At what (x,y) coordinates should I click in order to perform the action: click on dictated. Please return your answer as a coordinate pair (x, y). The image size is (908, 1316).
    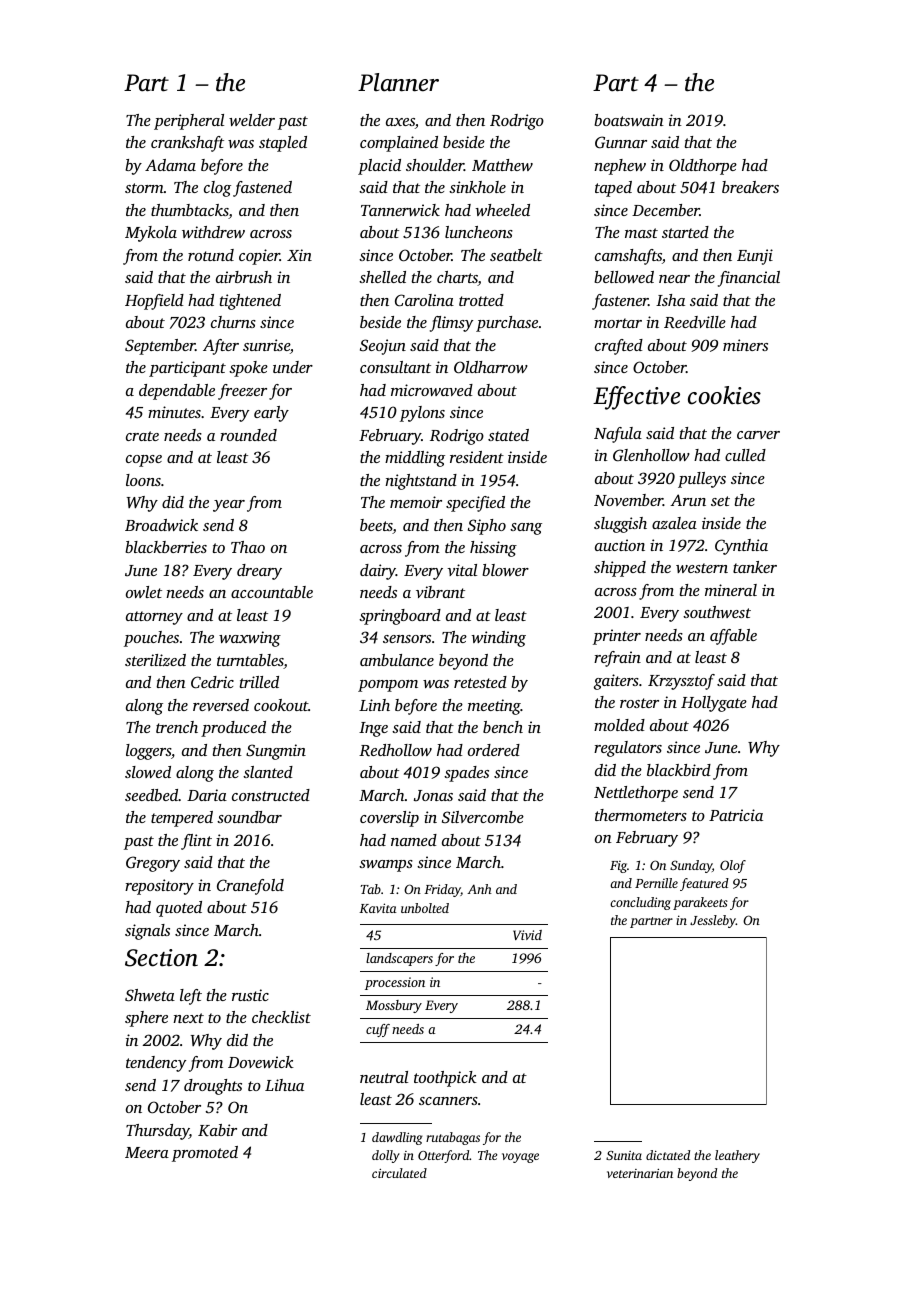
    Looking at the image, I should click on (668, 1155).
